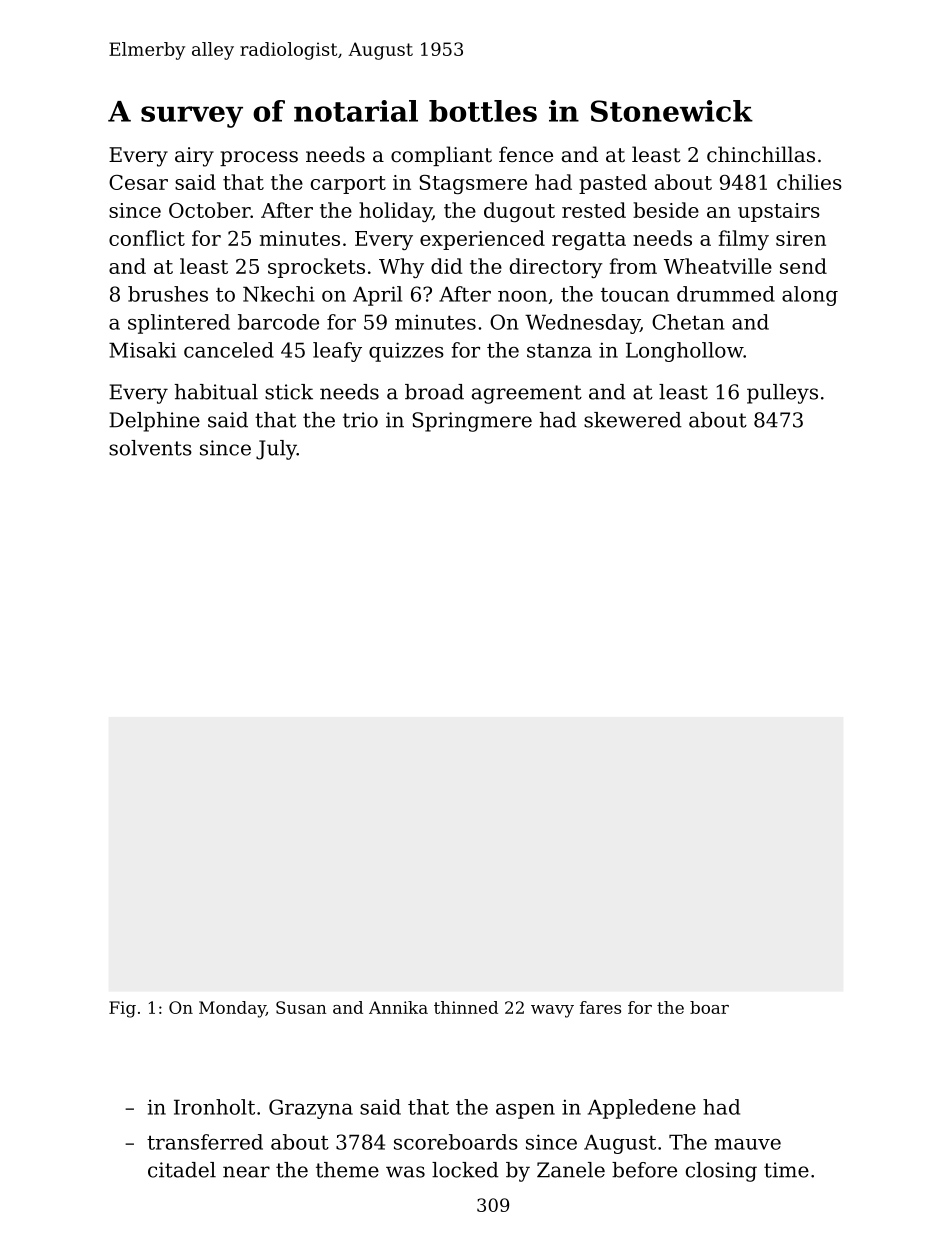  I want to click on October, so click(210, 210).
